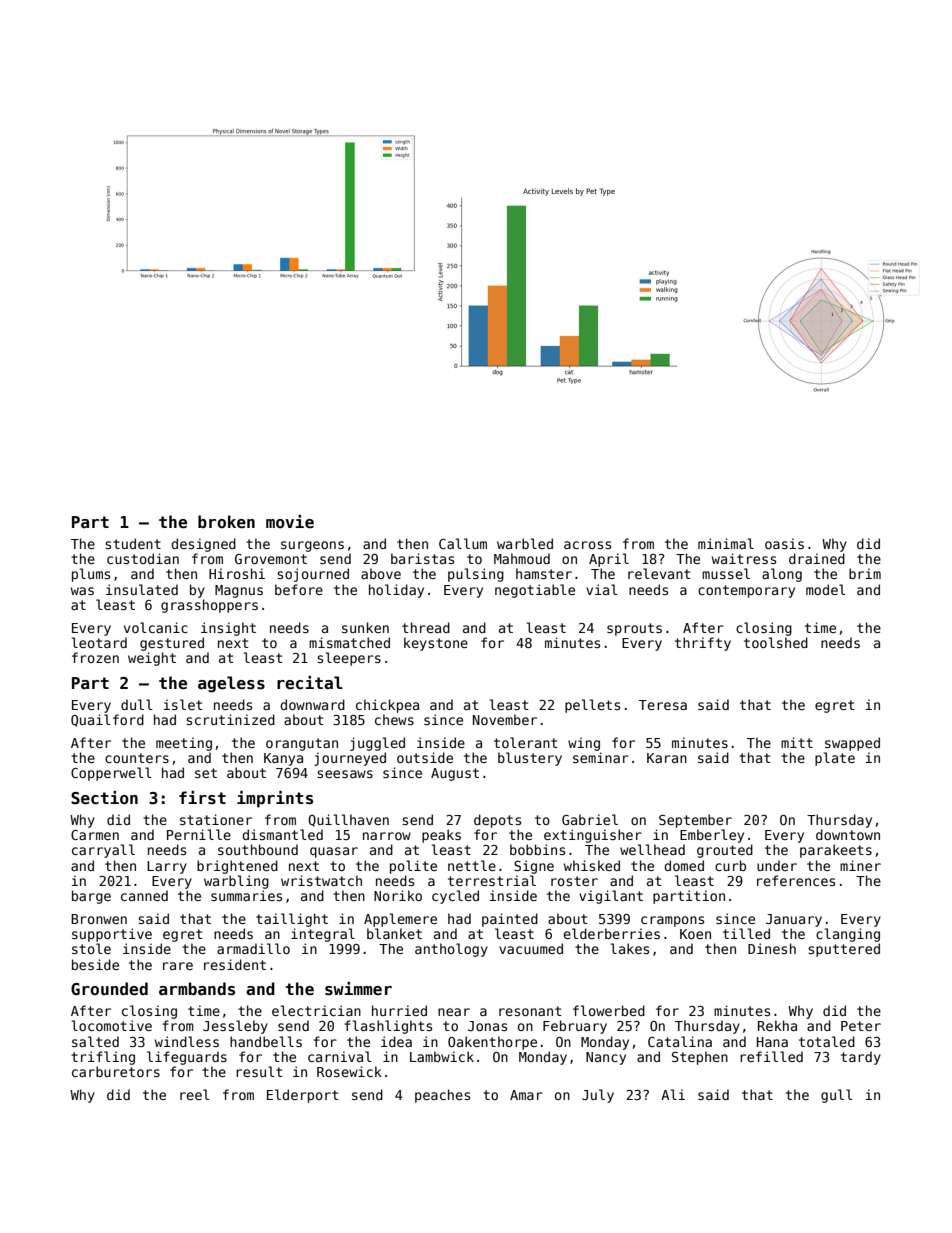 This image has width=952, height=1233. Describe the element at coordinates (592, 706) in the image. I see `pellets` at that location.
